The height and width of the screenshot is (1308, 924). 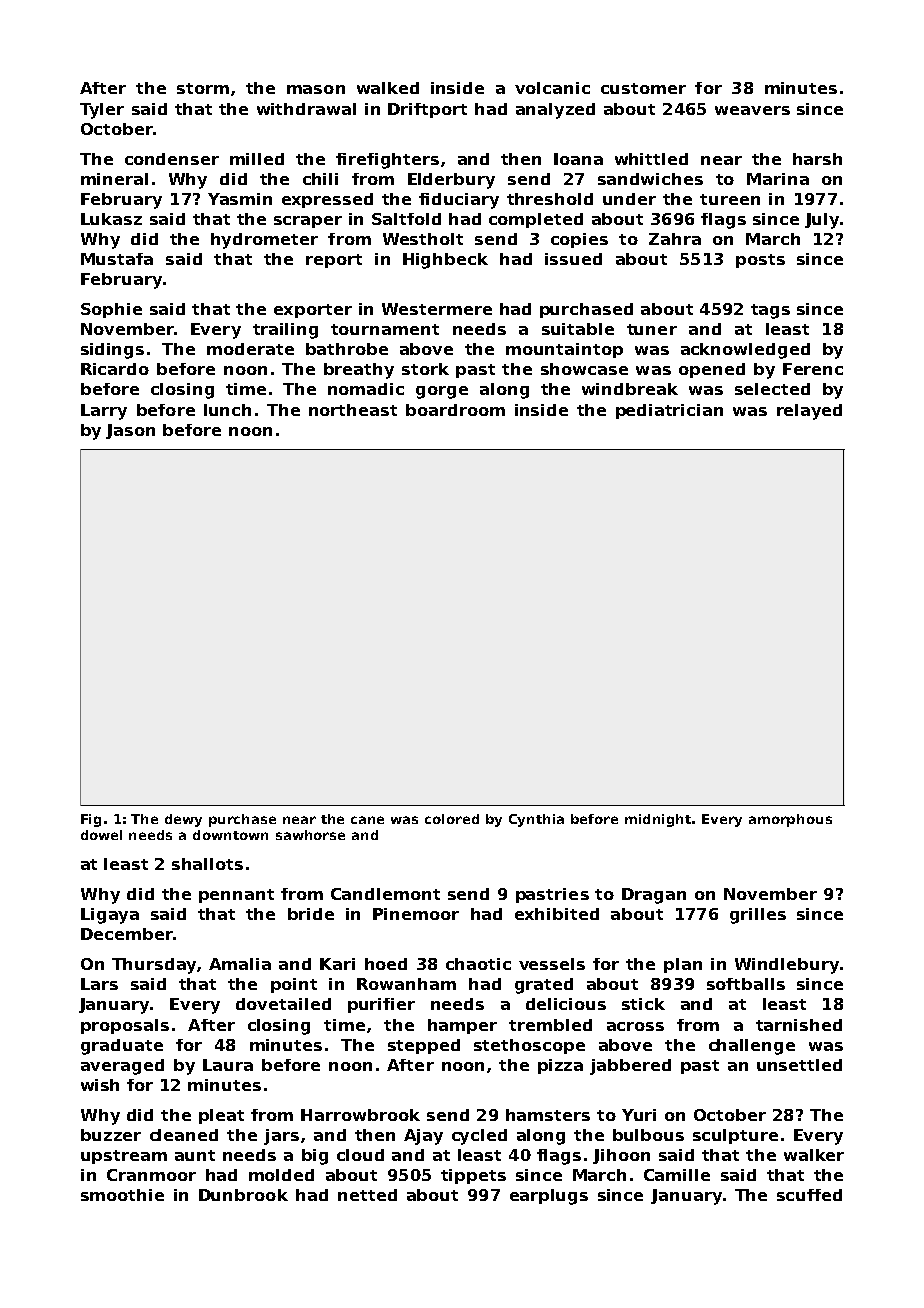 What do you see at coordinates (536, 220) in the screenshot?
I see `completed` at bounding box center [536, 220].
